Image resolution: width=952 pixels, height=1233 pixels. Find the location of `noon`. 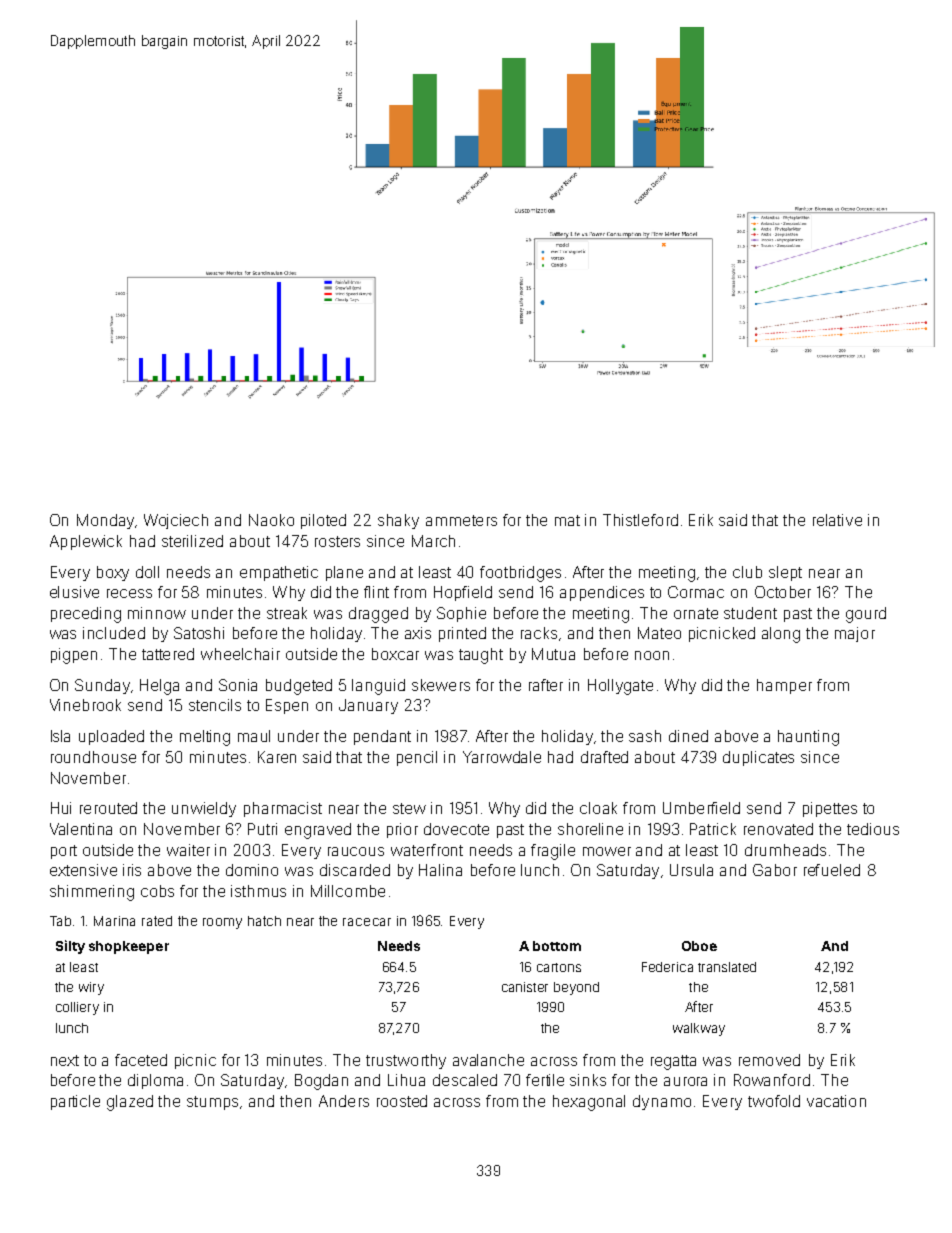

noon is located at coordinates (652, 655).
